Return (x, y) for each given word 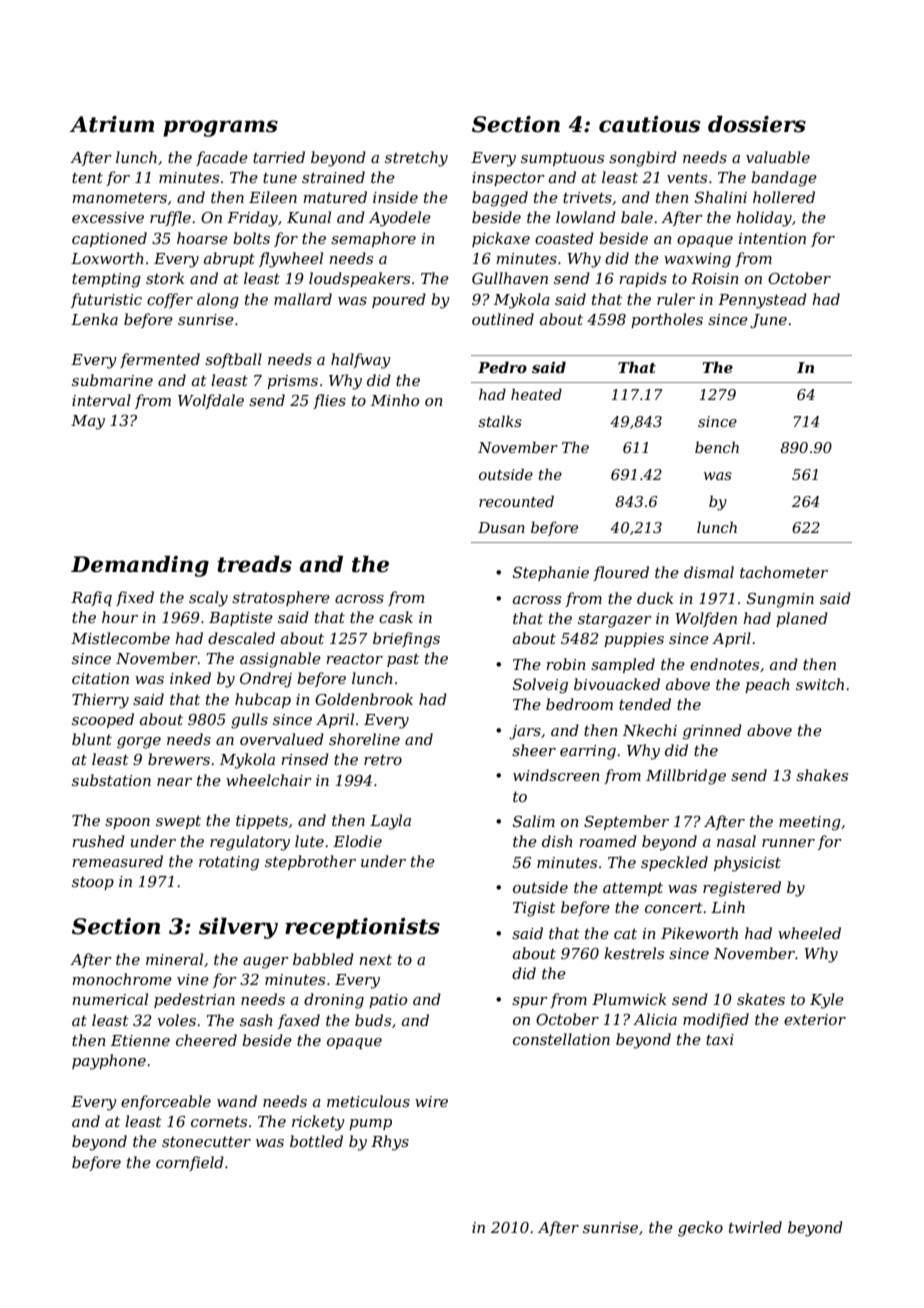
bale (637, 217)
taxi (720, 1039)
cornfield (190, 1163)
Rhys (390, 1143)
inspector (508, 179)
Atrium (112, 124)
